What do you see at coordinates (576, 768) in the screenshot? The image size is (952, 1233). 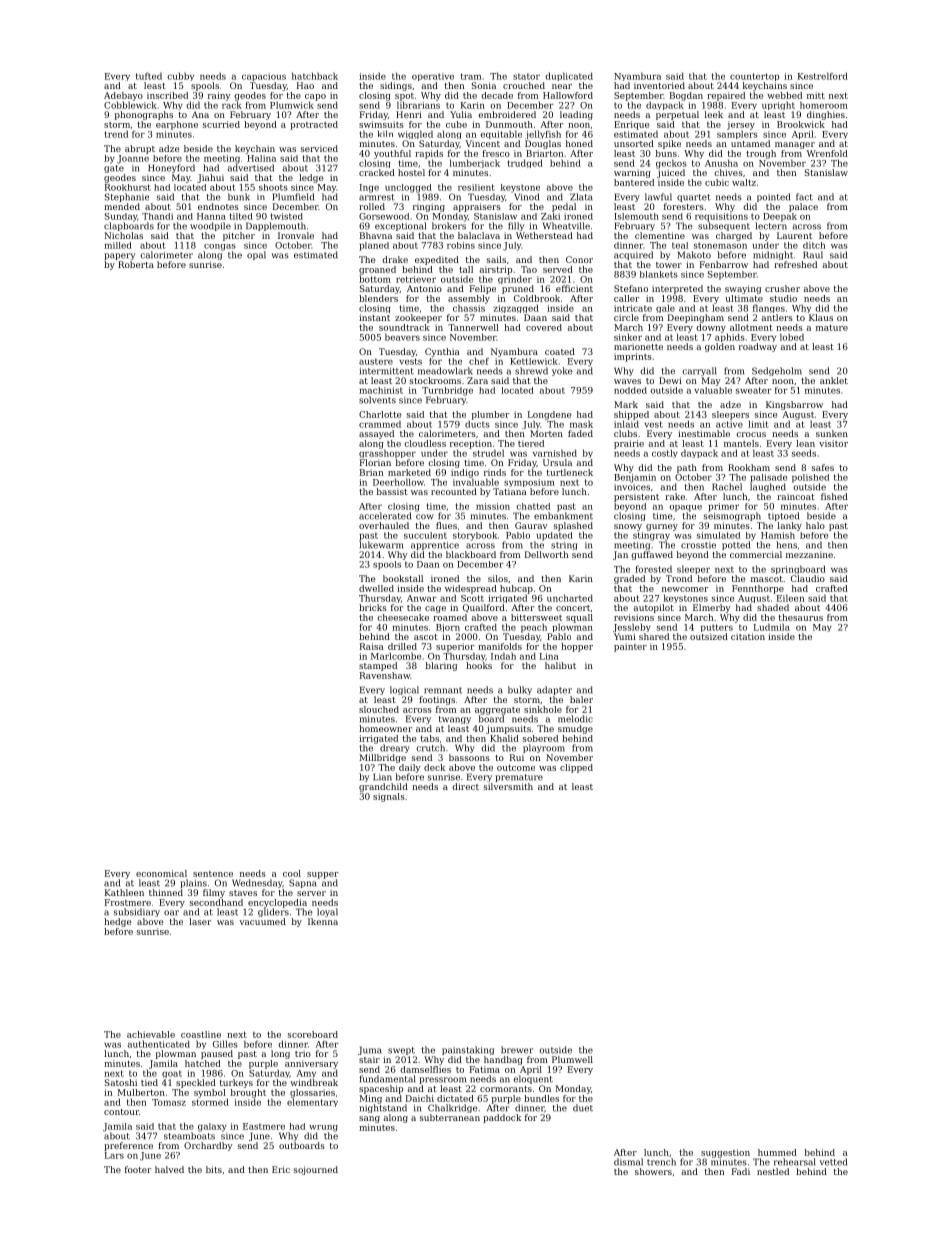 I see `clipped` at bounding box center [576, 768].
